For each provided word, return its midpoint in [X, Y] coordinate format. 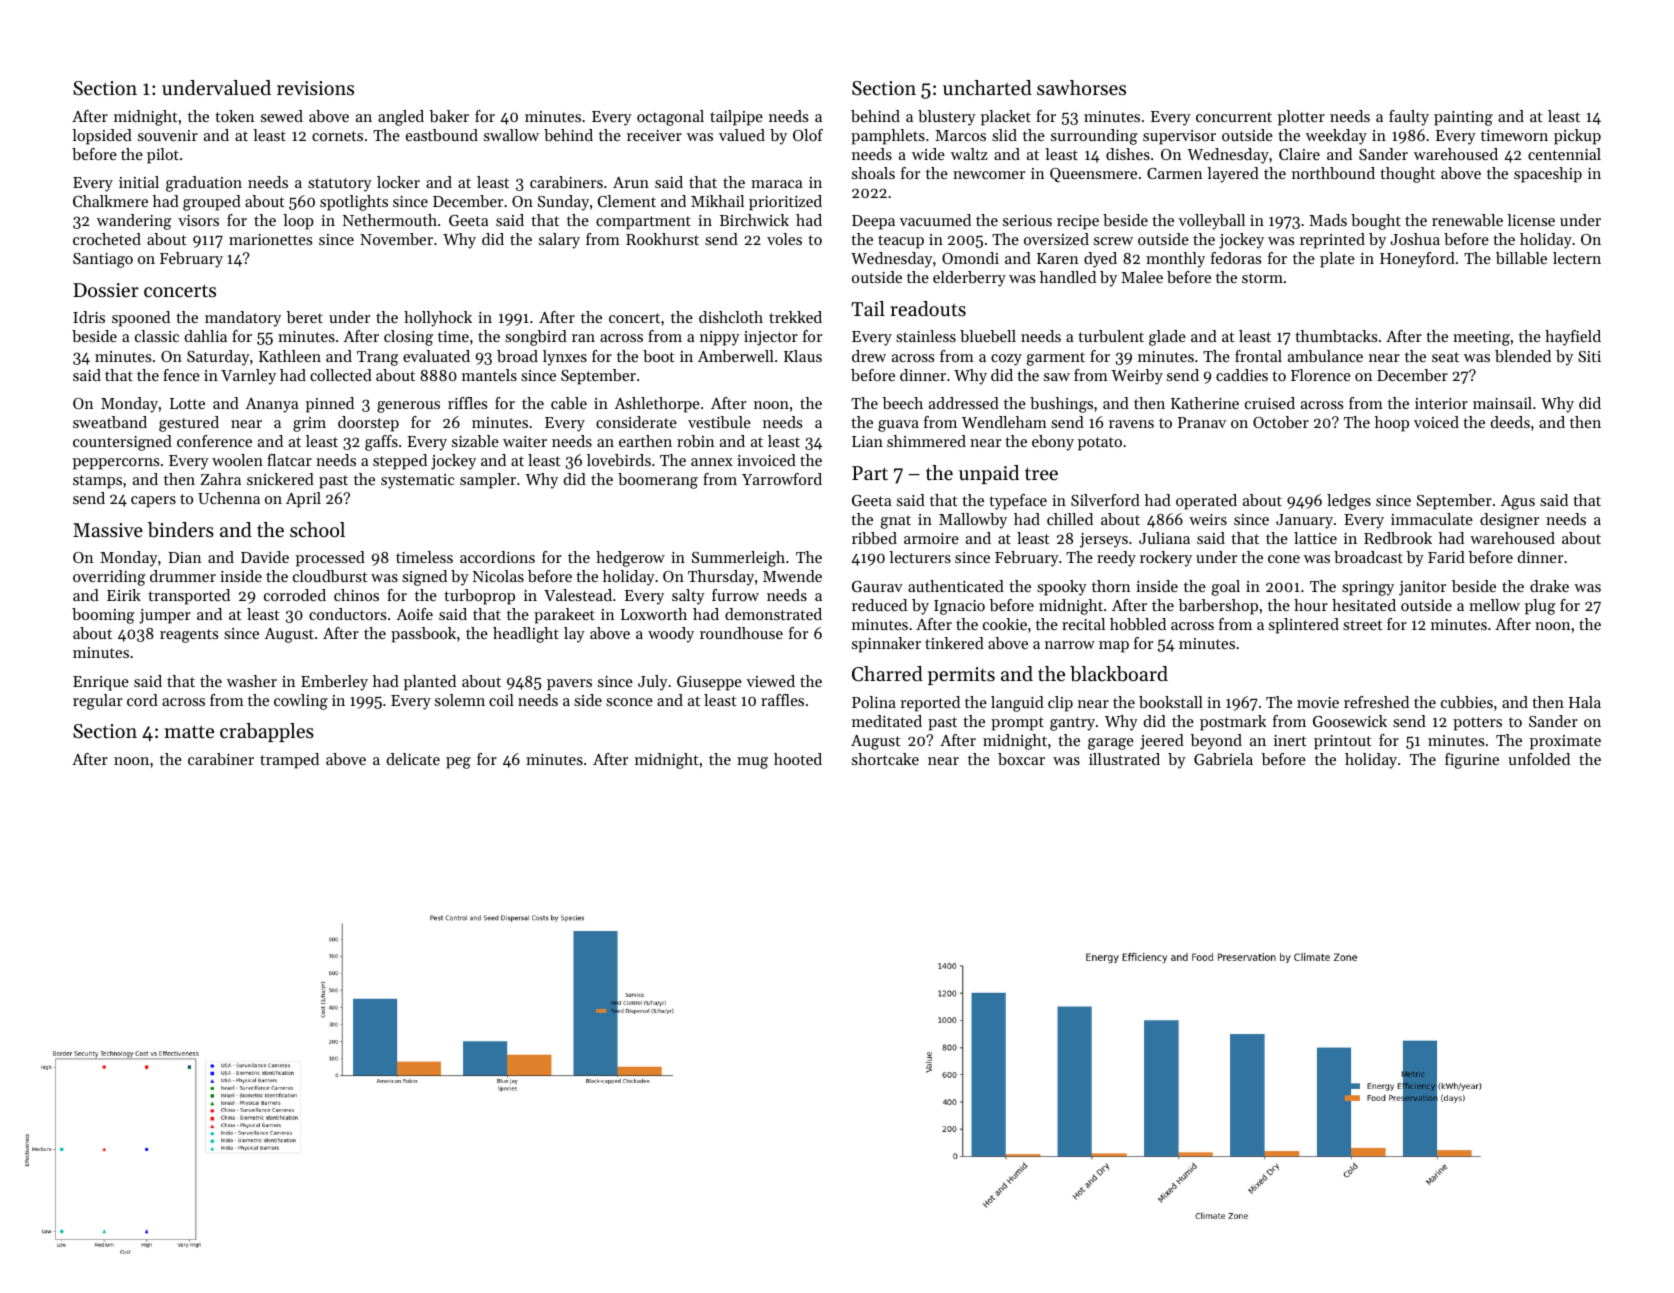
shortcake [885, 759]
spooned [141, 319]
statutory [340, 185]
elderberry [969, 279]
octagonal [670, 118]
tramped [289, 761]
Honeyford [1417, 260]
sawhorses [1081, 88]
